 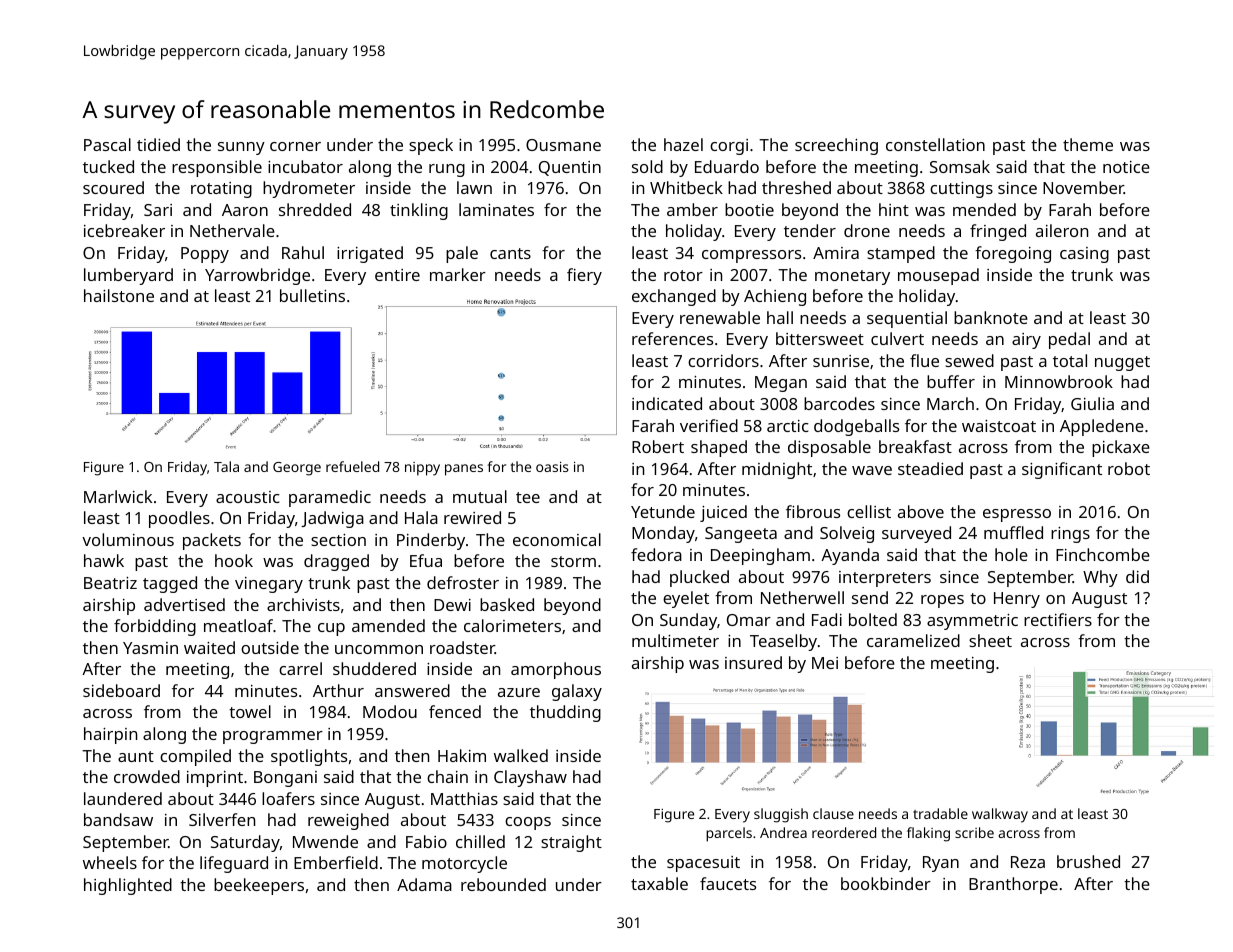 I want to click on Appledene, so click(x=1102, y=427).
